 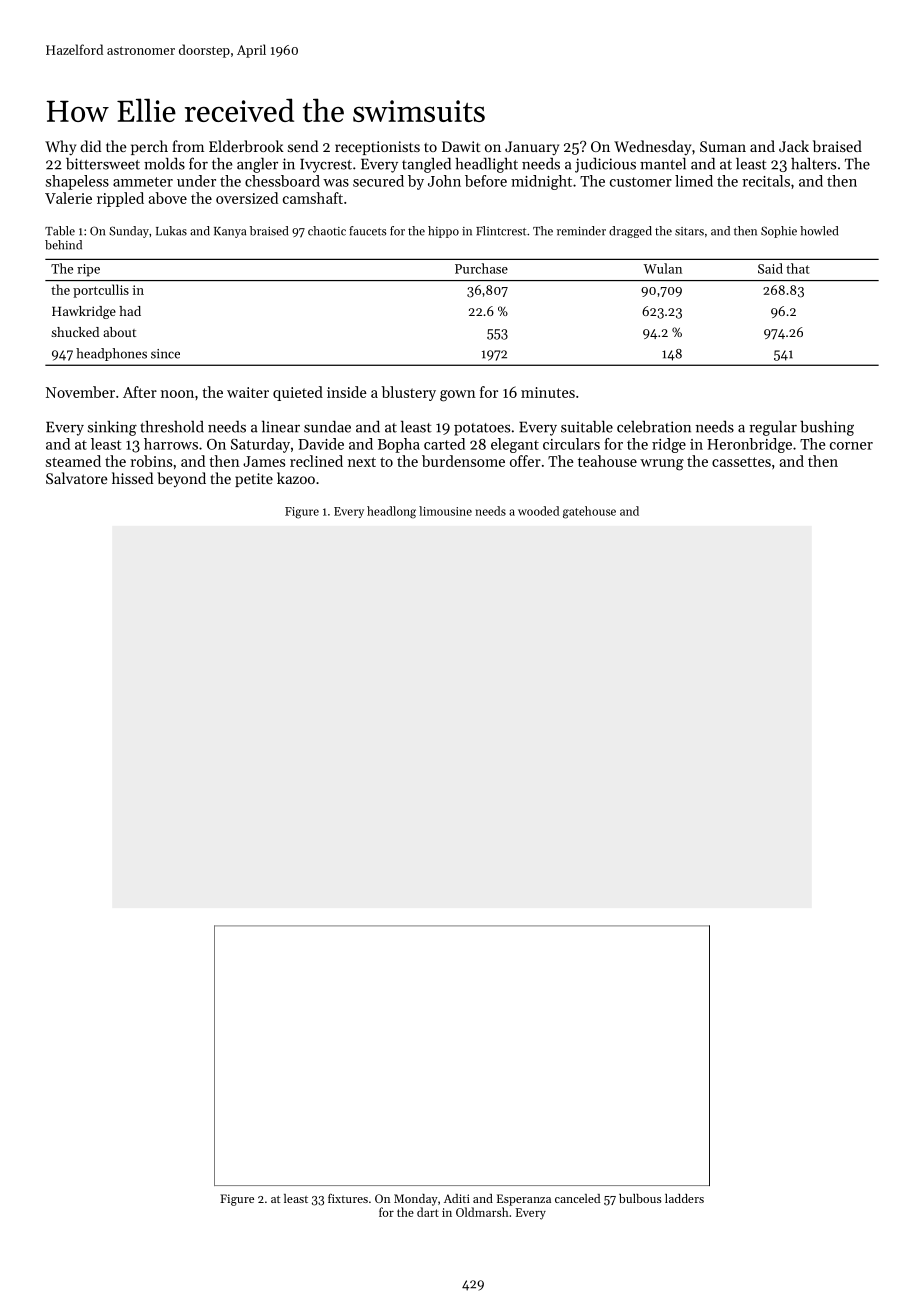 I want to click on beyond, so click(x=181, y=479).
